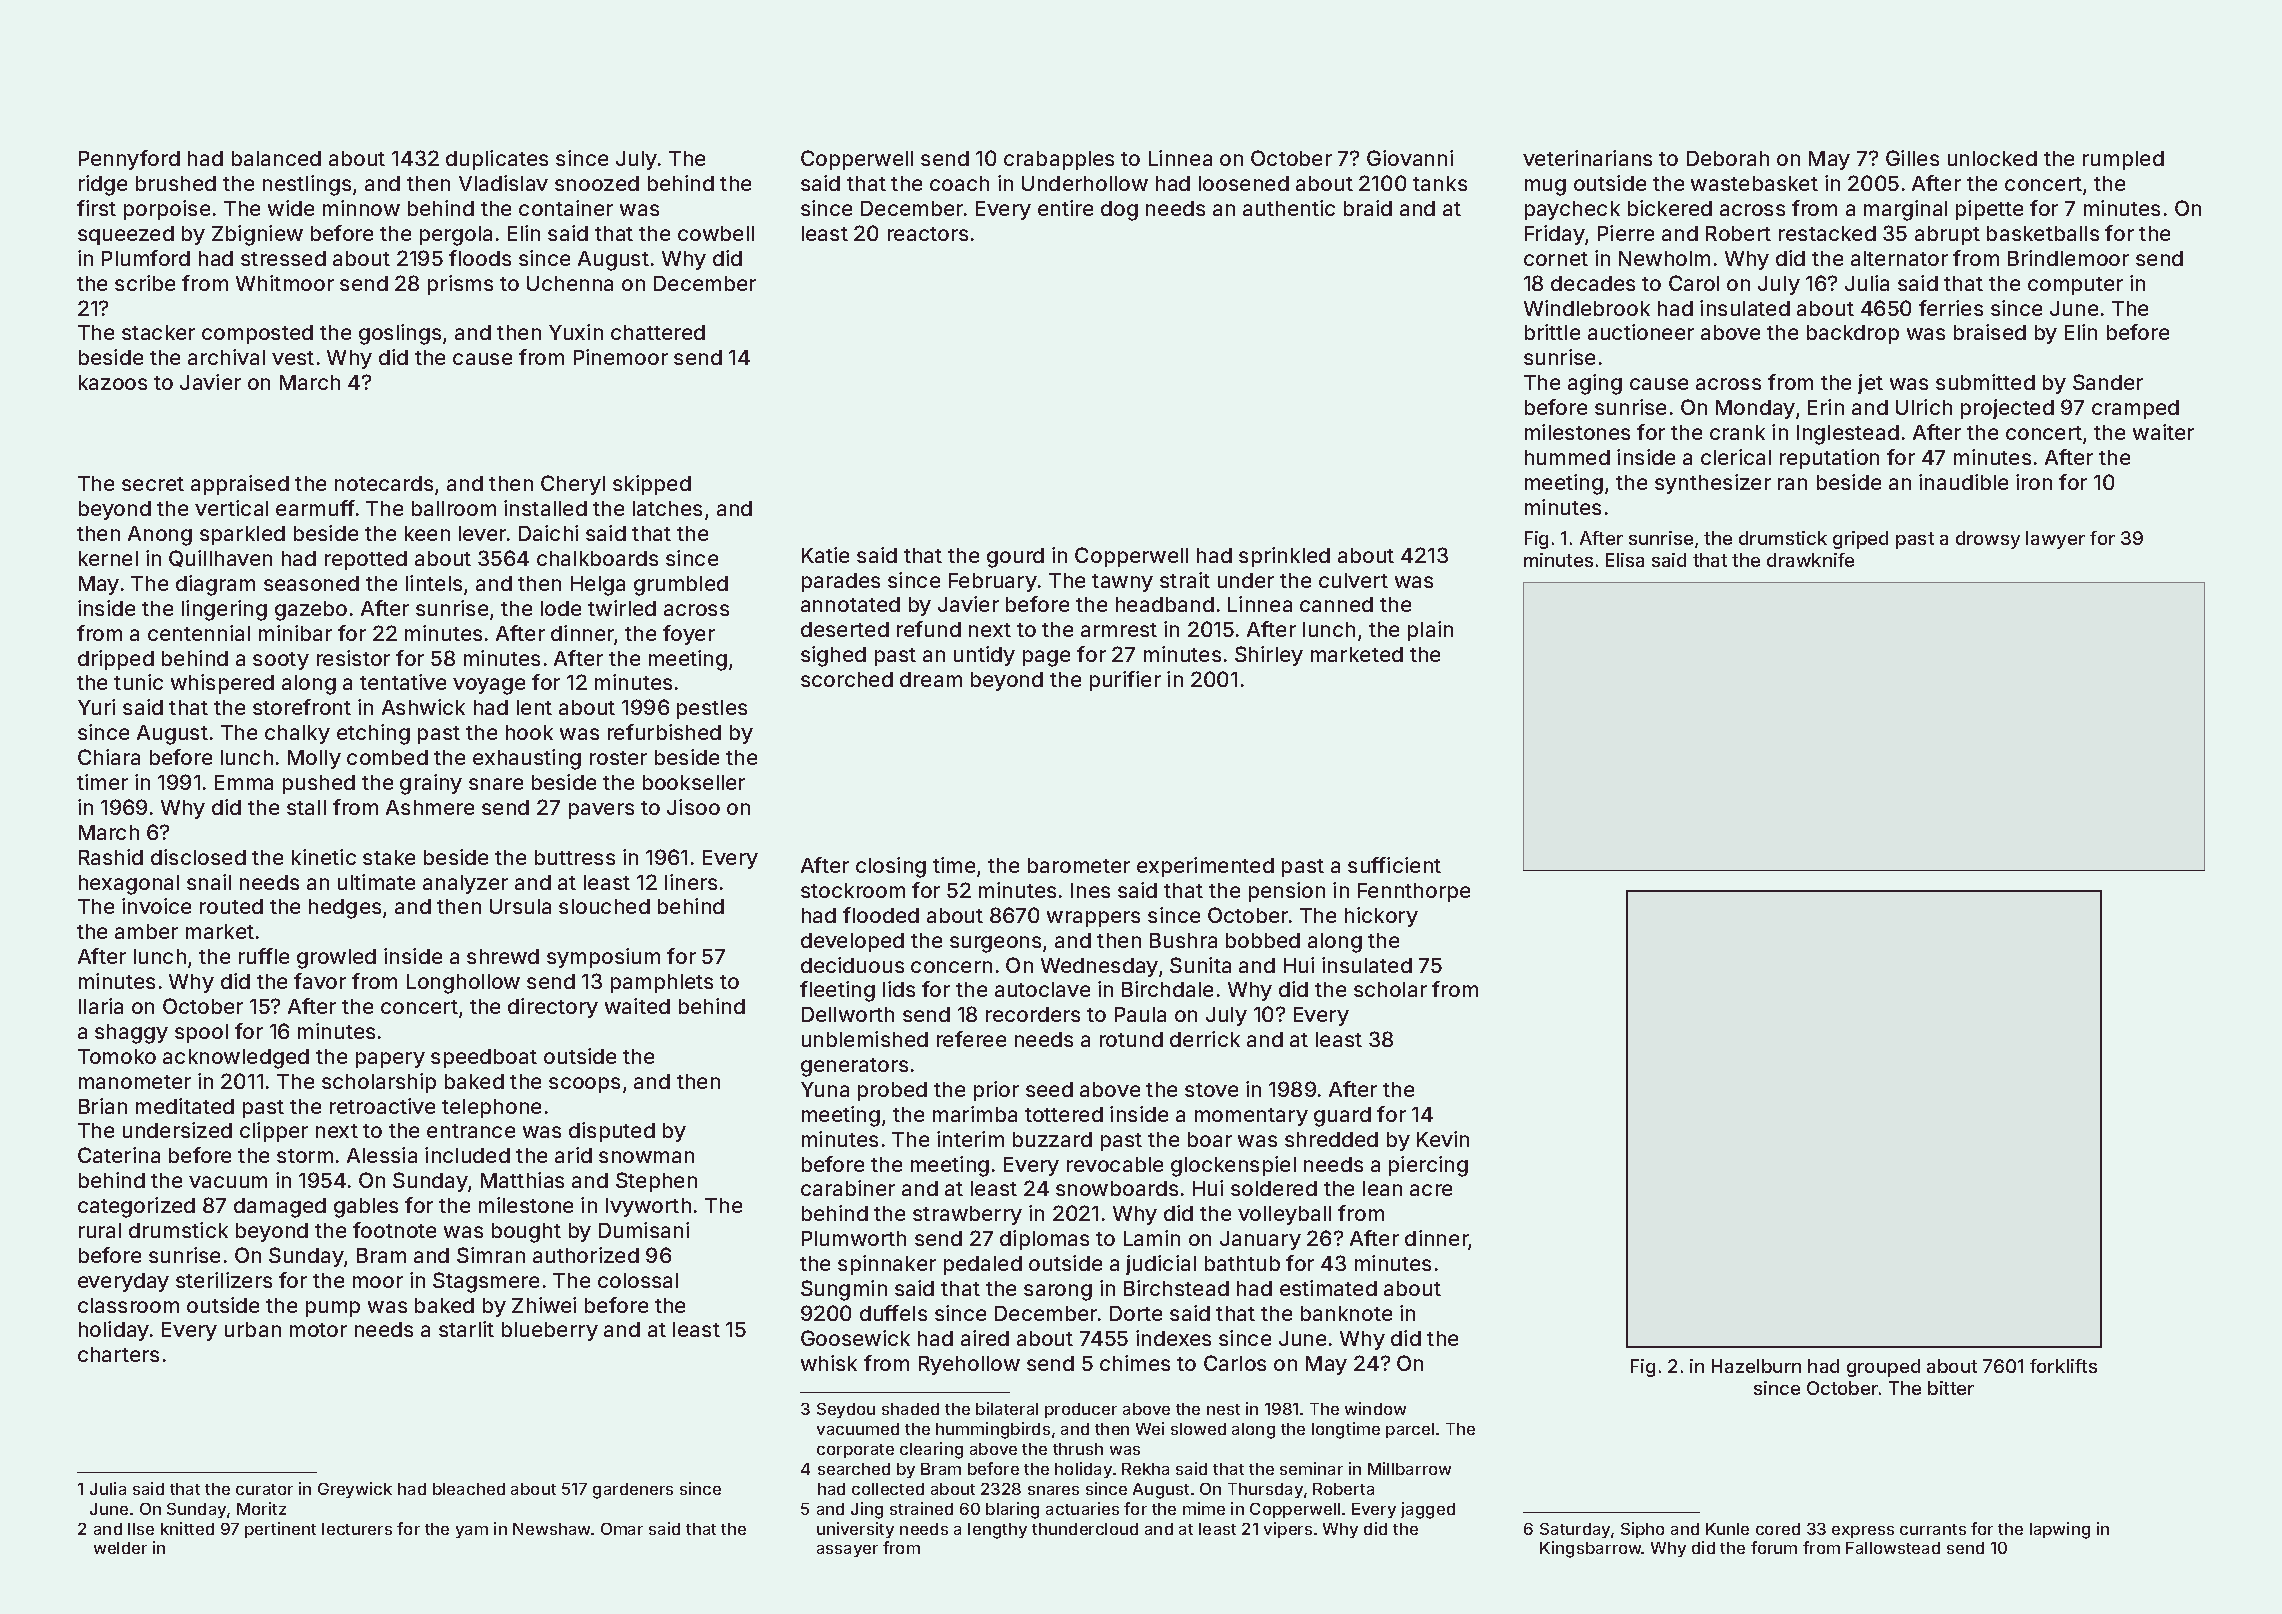 This screenshot has height=1614, width=2282. What do you see at coordinates (1284, 557) in the screenshot?
I see `sprinkled` at bounding box center [1284, 557].
